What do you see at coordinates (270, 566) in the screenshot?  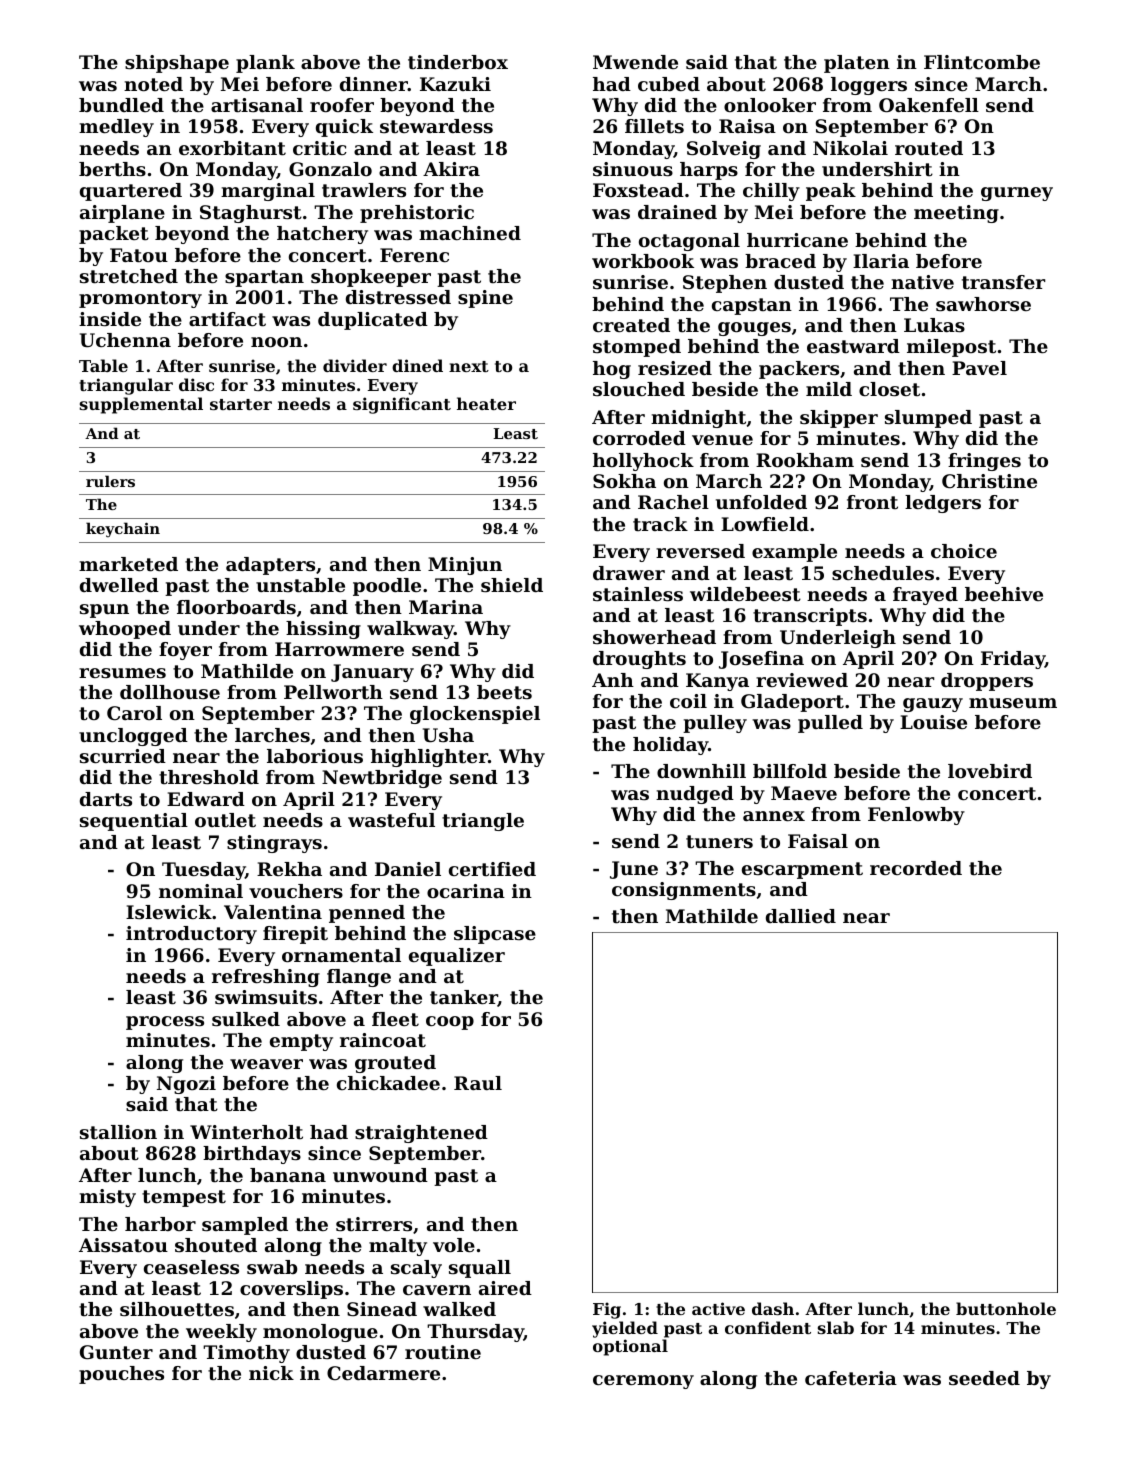 I see `adapters` at bounding box center [270, 566].
